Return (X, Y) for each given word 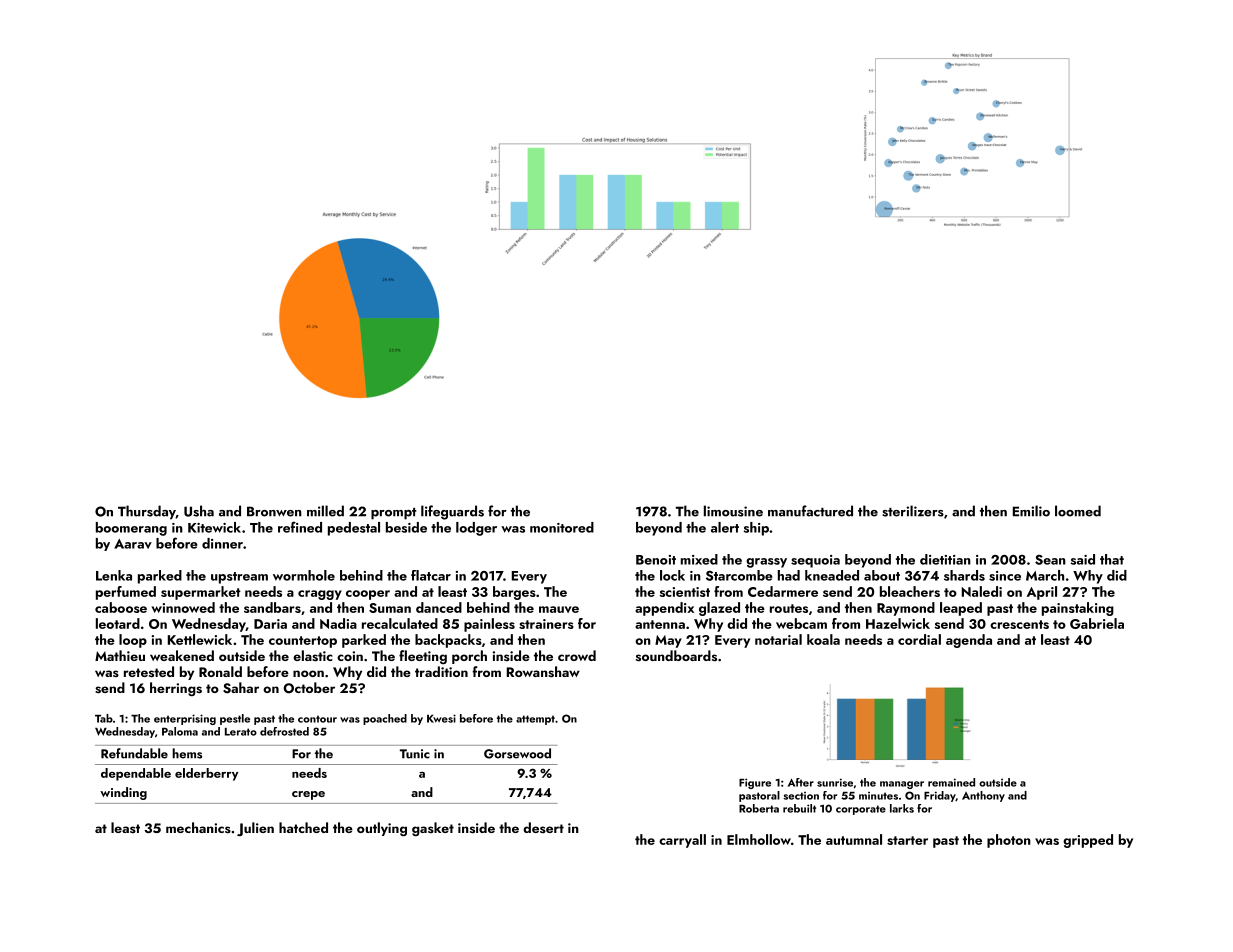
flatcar (431, 575)
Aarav (133, 544)
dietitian (945, 559)
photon (1009, 841)
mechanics (198, 827)
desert (543, 827)
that (1112, 559)
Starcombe (739, 575)
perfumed (126, 593)
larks (902, 808)
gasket (433, 829)
